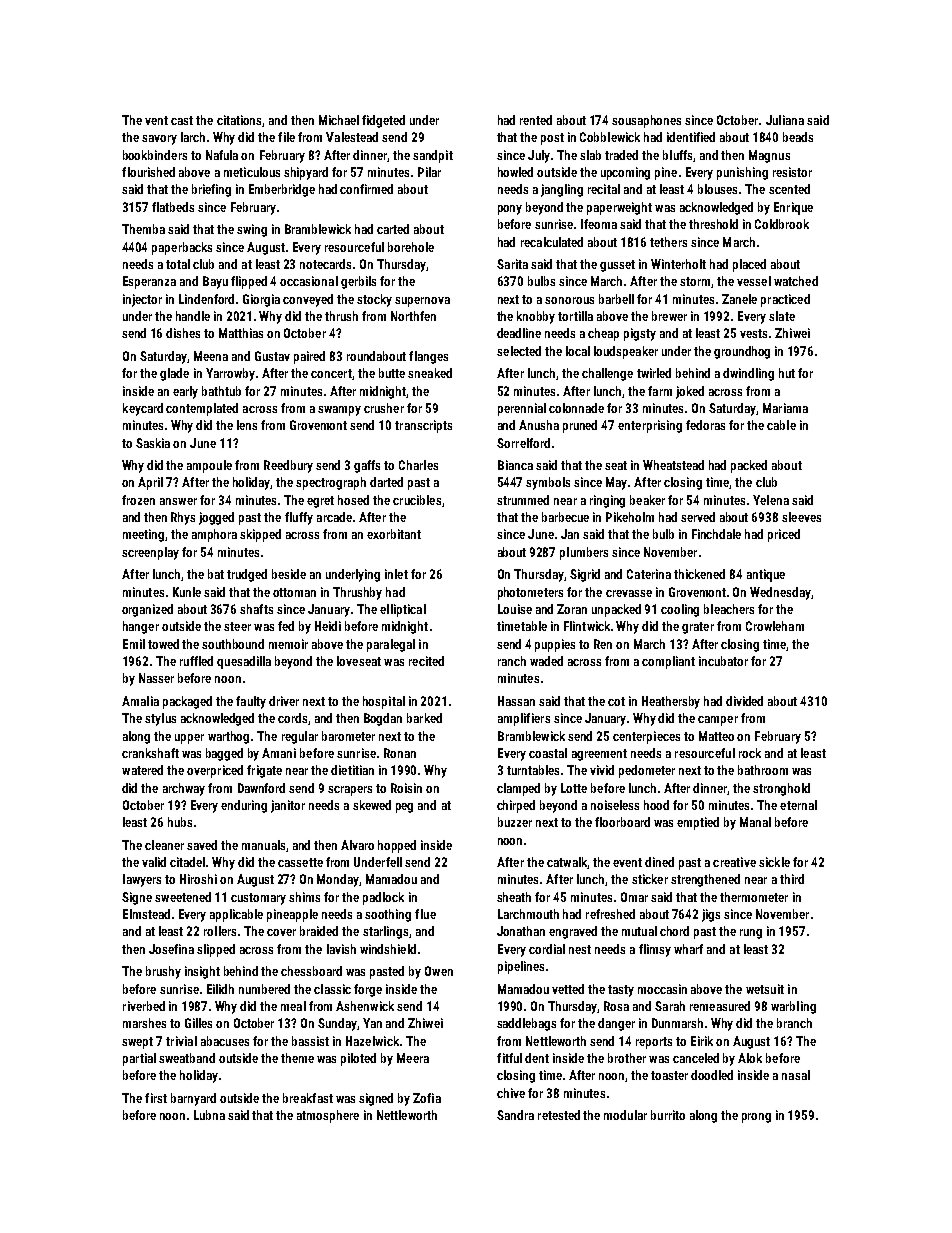 Image resolution: width=952 pixels, height=1233 pixels. Describe the element at coordinates (669, 316) in the screenshot. I see `brewer` at that location.
